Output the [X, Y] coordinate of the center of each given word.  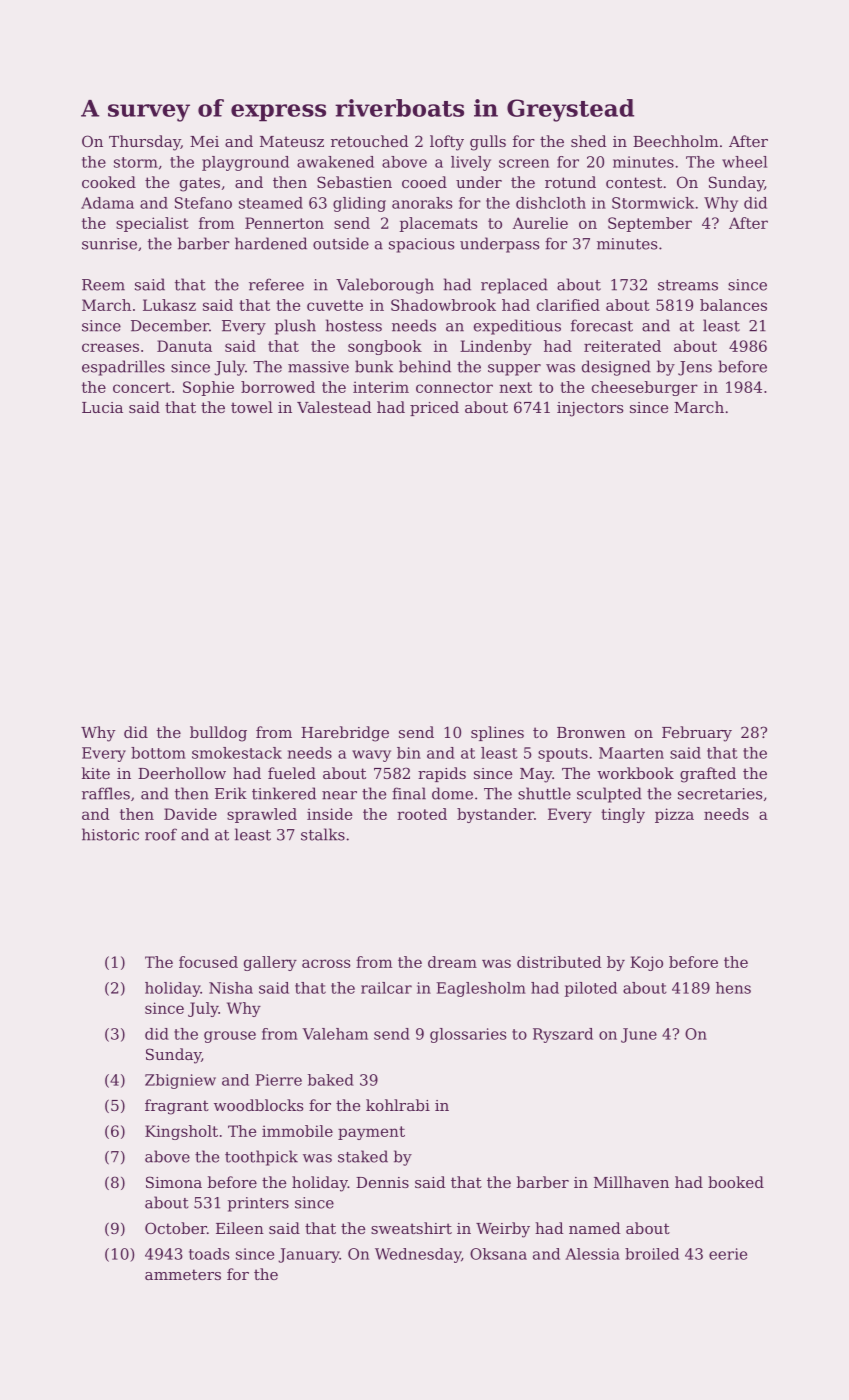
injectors [590, 409]
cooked [109, 182]
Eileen [240, 1228]
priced [434, 408]
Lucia [102, 407]
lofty [447, 143]
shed [589, 141]
